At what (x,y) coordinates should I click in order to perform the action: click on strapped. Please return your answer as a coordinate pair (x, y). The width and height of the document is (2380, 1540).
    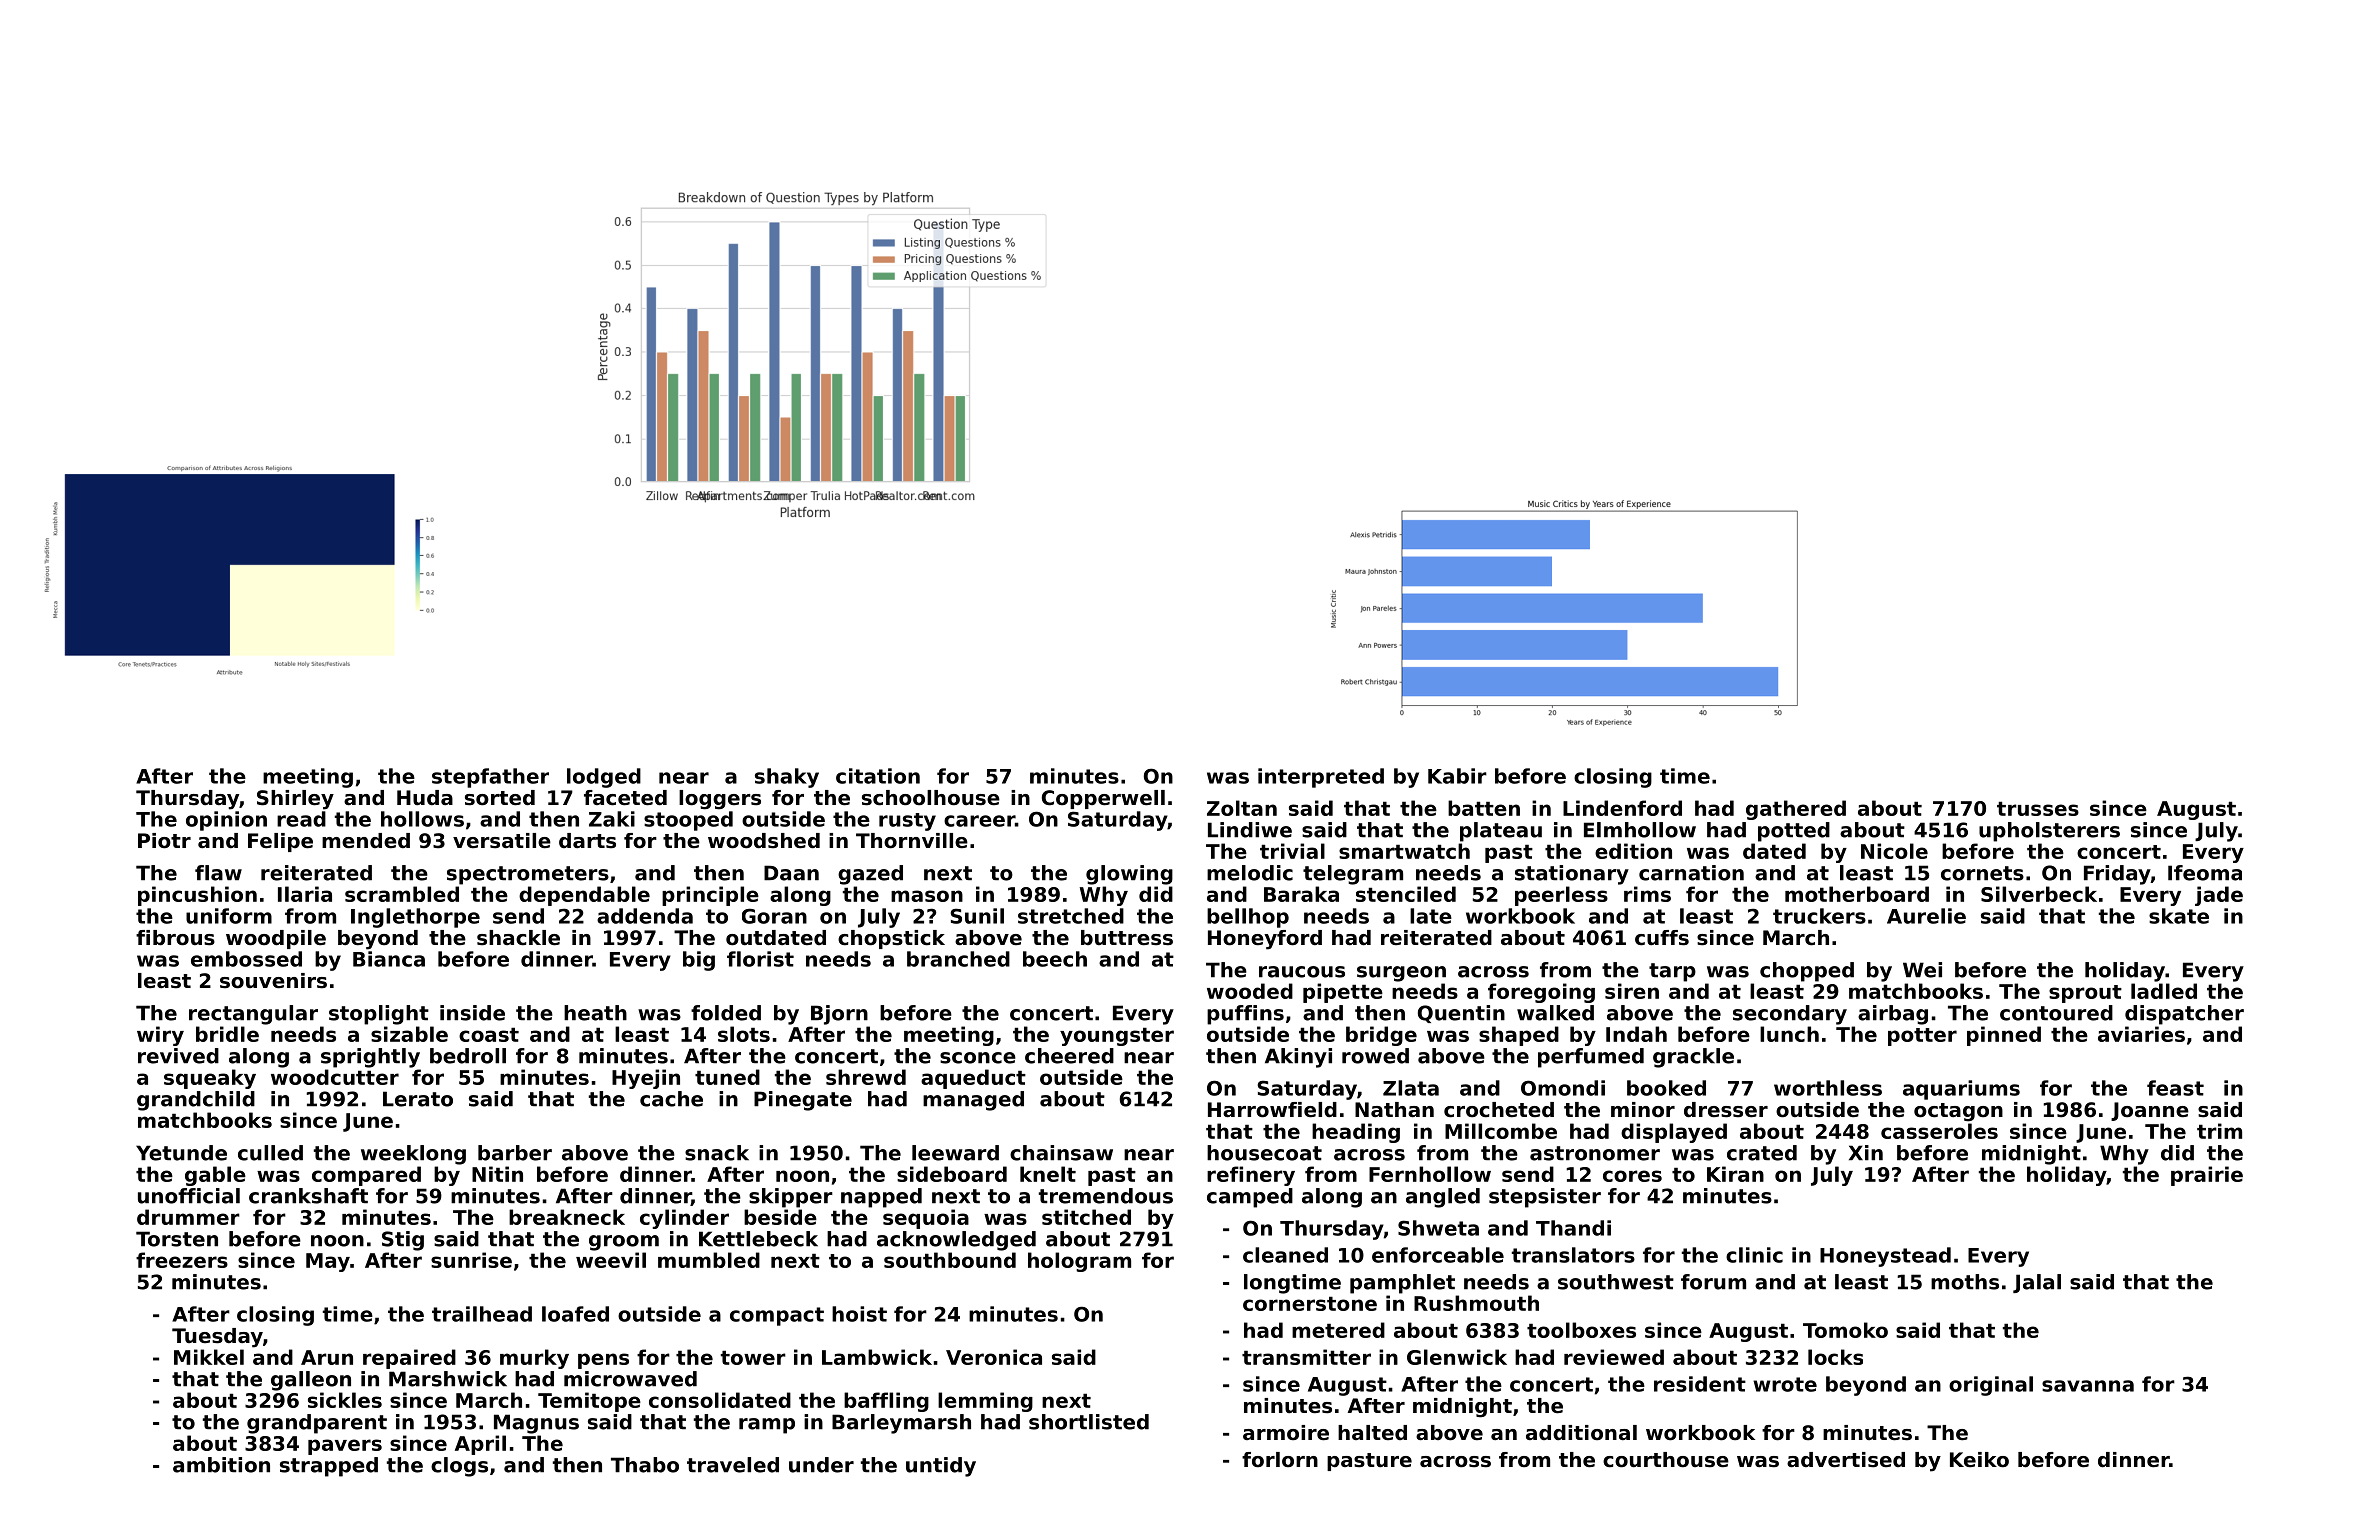
    Looking at the image, I should click on (329, 1467).
